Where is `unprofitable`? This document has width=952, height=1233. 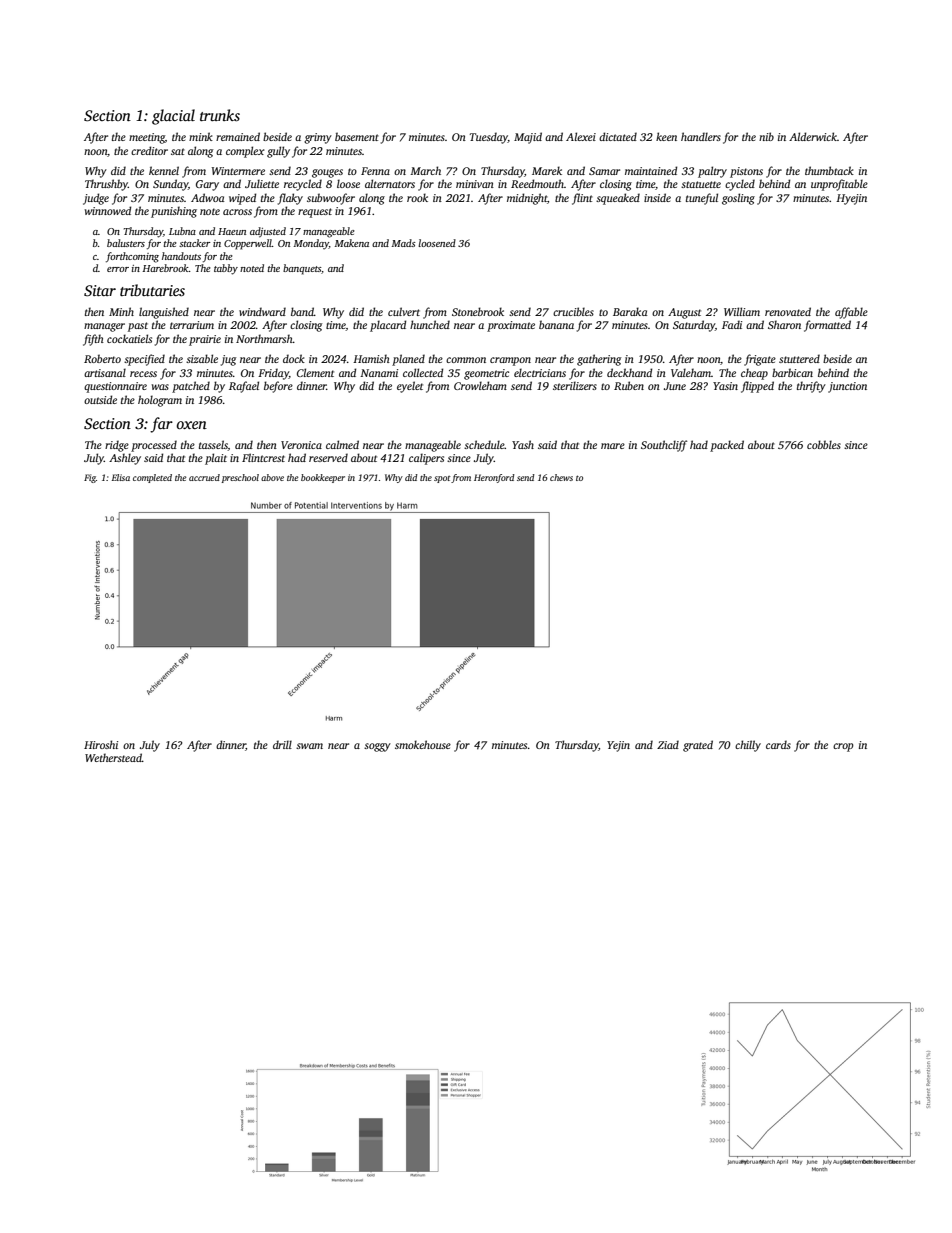
unprofitable is located at coordinates (839, 185).
